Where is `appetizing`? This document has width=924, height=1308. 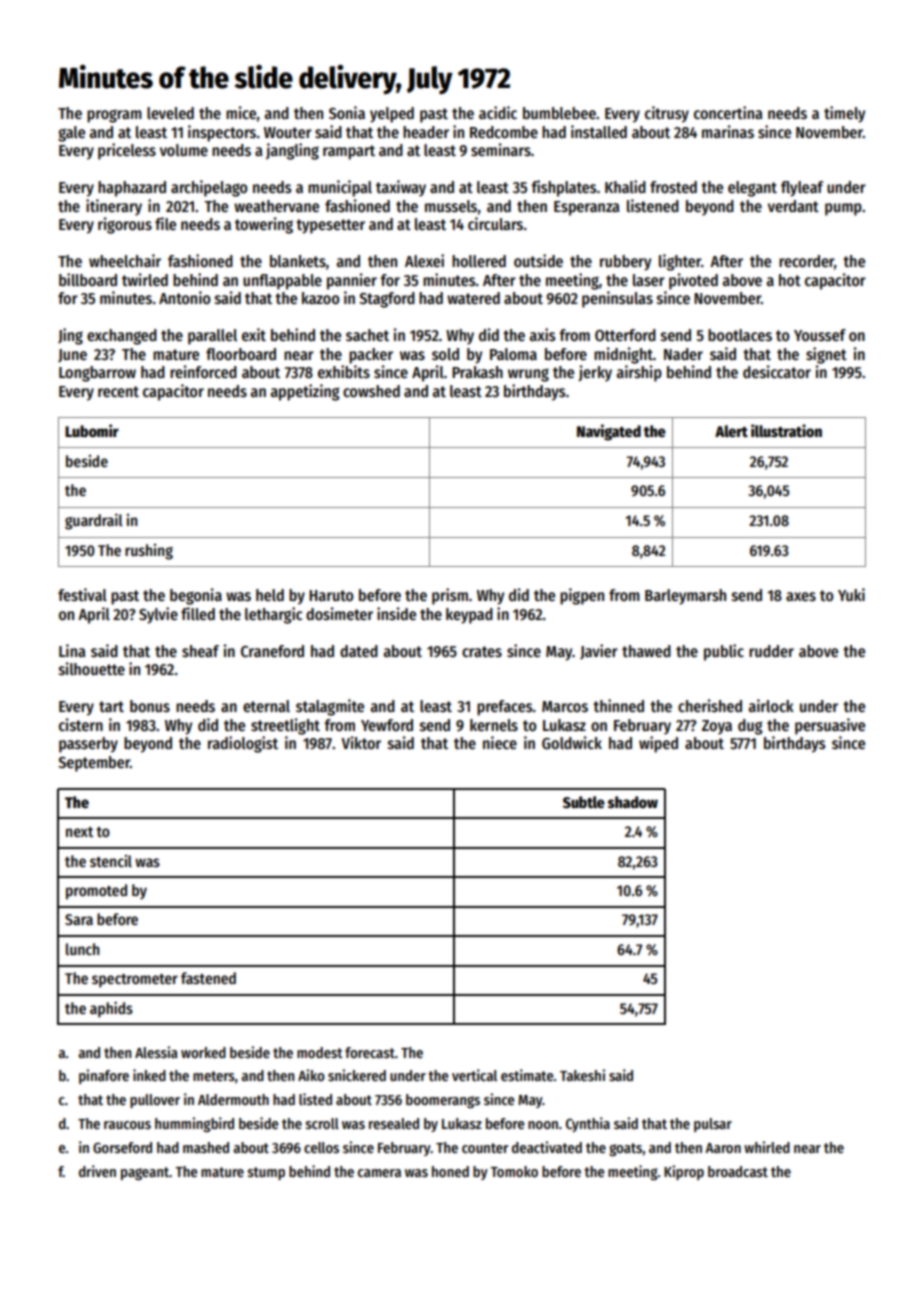
appetizing is located at coordinates (305, 392).
